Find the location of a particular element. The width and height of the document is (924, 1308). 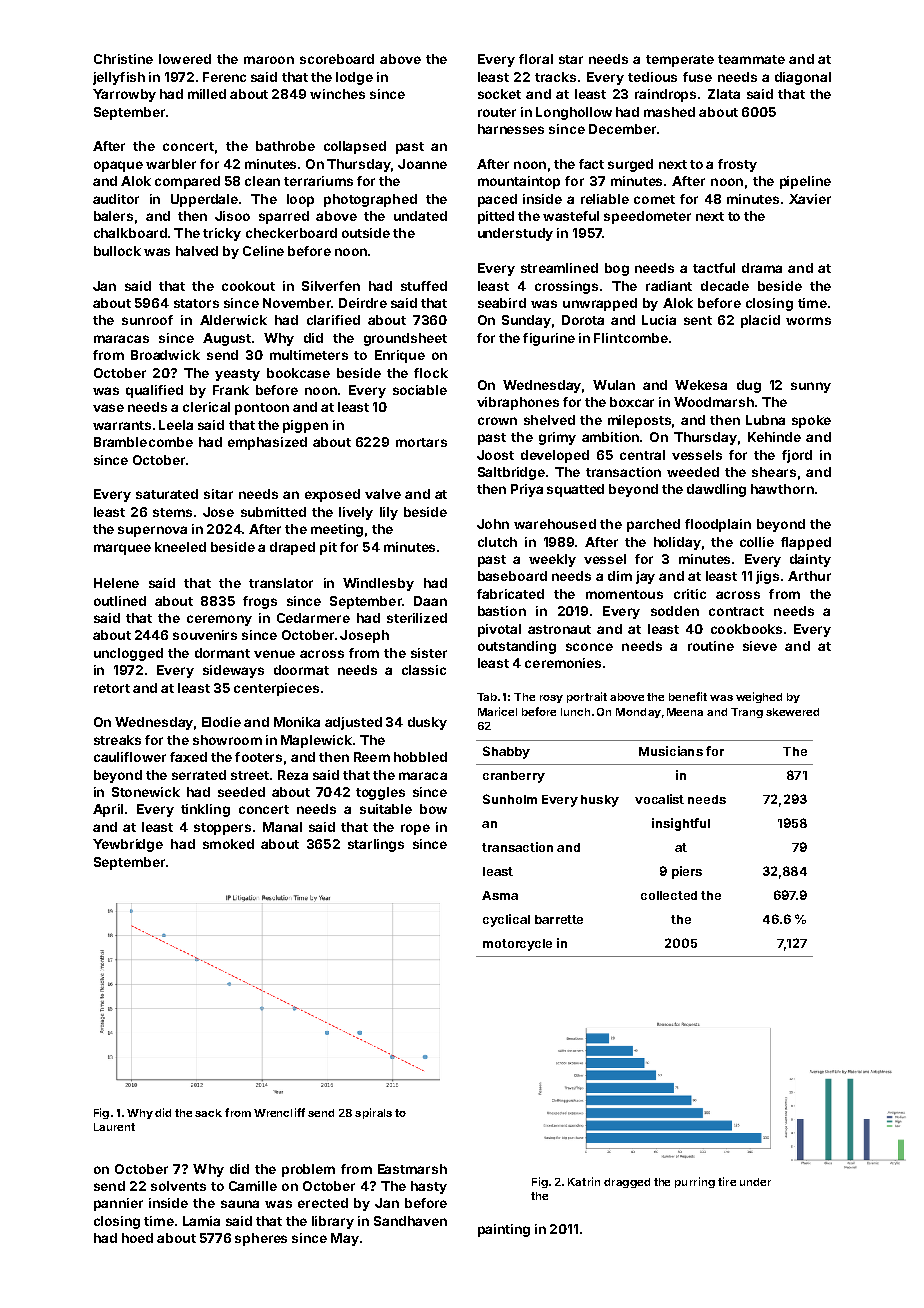

central is located at coordinates (642, 455).
